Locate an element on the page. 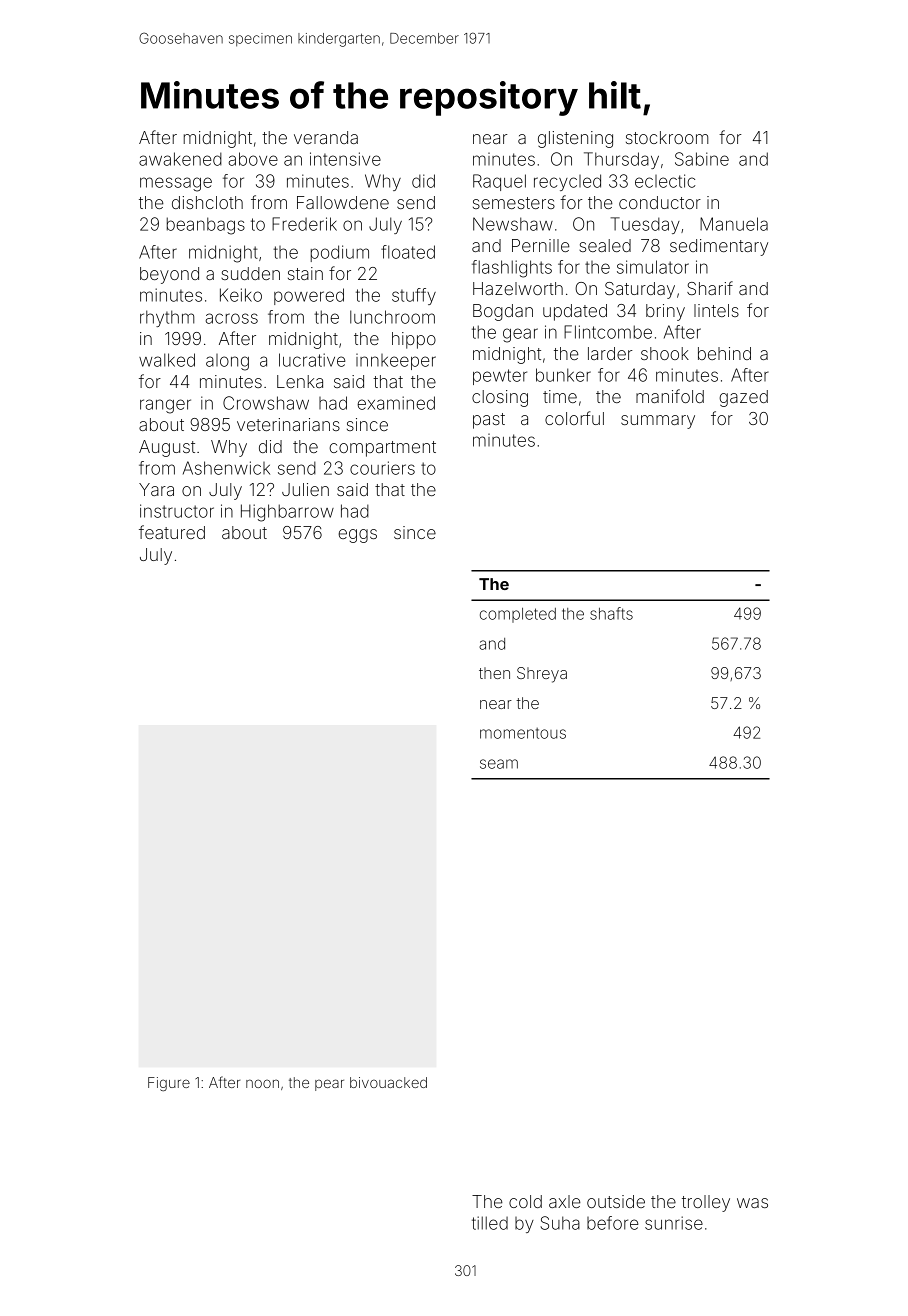 Image resolution: width=908 pixels, height=1316 pixels. noon is located at coordinates (262, 1083).
